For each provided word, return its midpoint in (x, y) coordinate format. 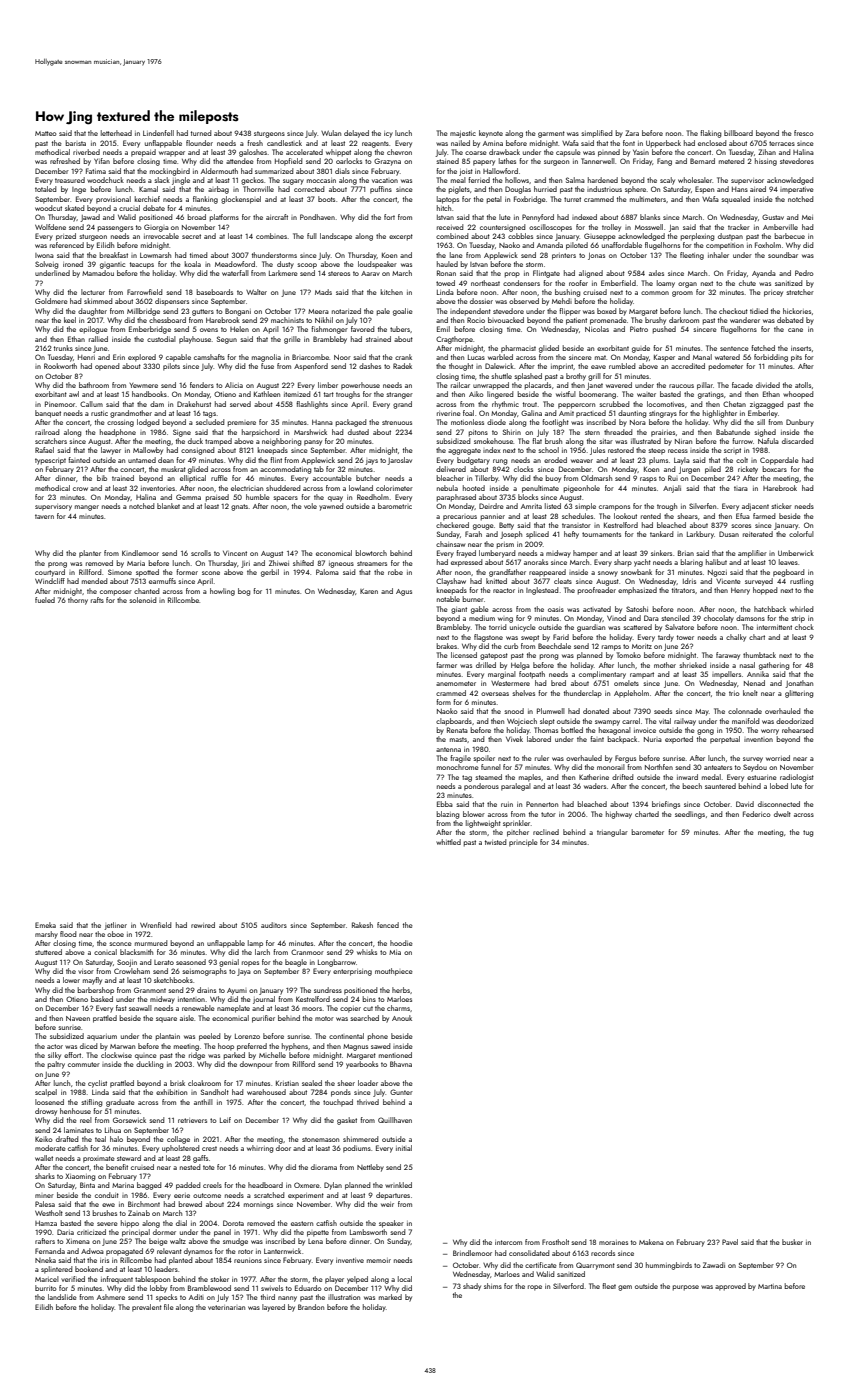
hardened (603, 180)
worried (778, 758)
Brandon (311, 1307)
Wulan (331, 133)
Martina (770, 1286)
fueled (45, 600)
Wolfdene (50, 227)
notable (448, 599)
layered (273, 1308)
